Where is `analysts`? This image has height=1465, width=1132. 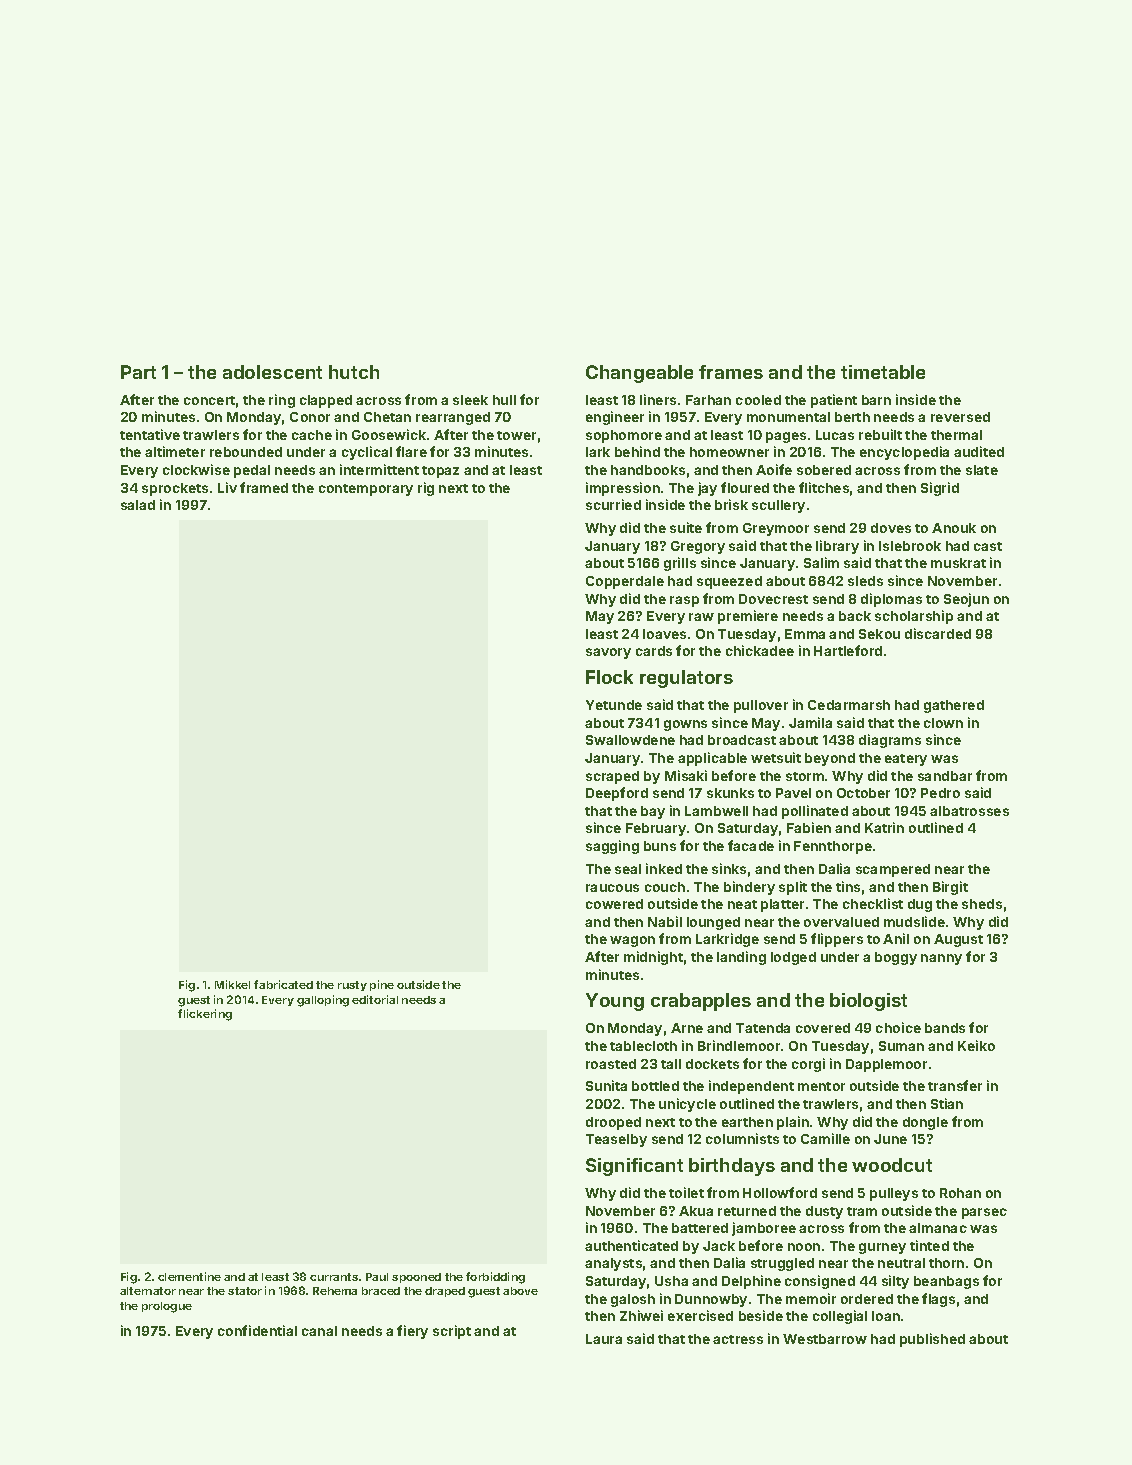
analysts is located at coordinates (613, 1264).
